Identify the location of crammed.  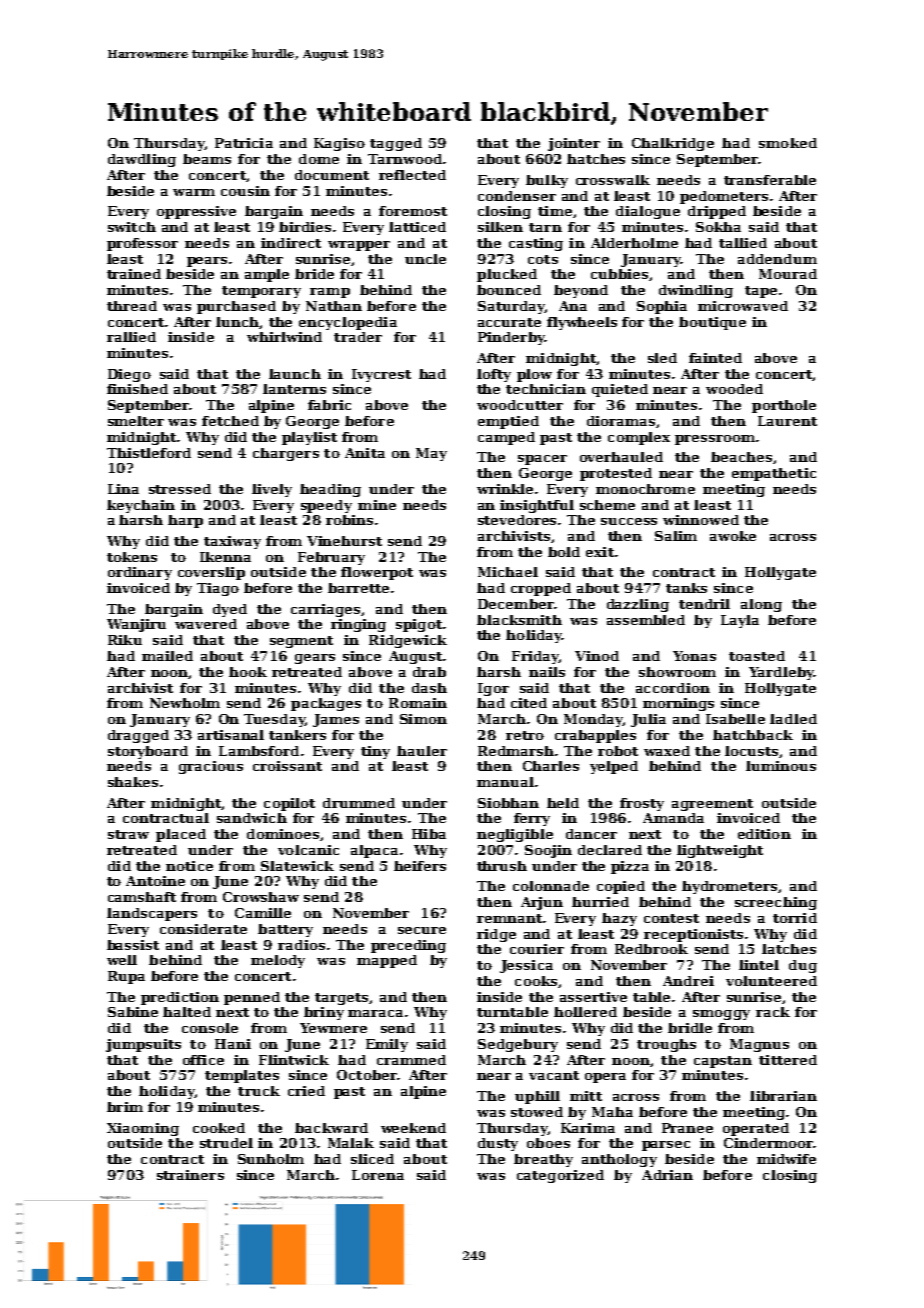
(411, 1060).
